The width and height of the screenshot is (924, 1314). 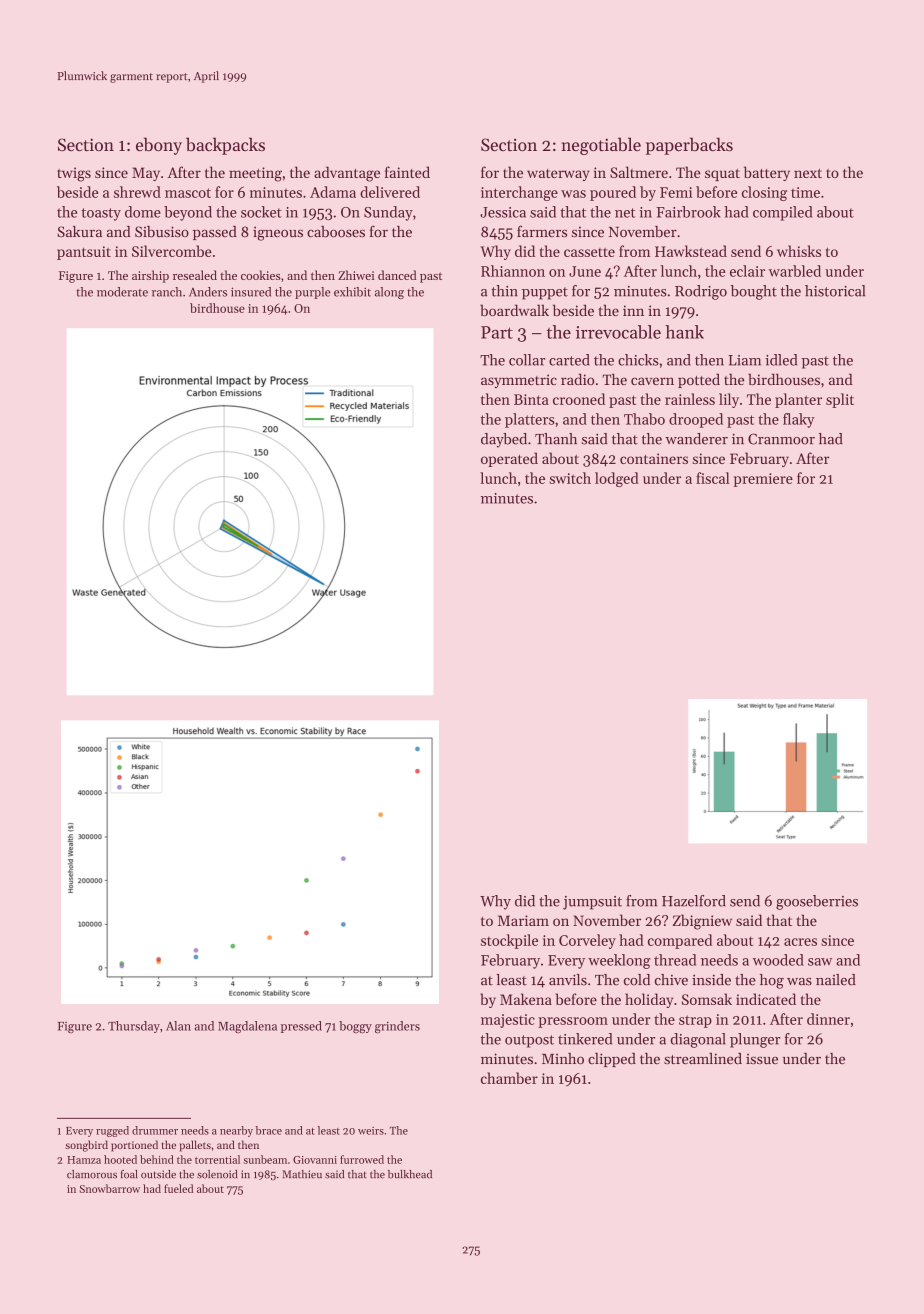 What do you see at coordinates (579, 399) in the screenshot?
I see `crooned` at bounding box center [579, 399].
